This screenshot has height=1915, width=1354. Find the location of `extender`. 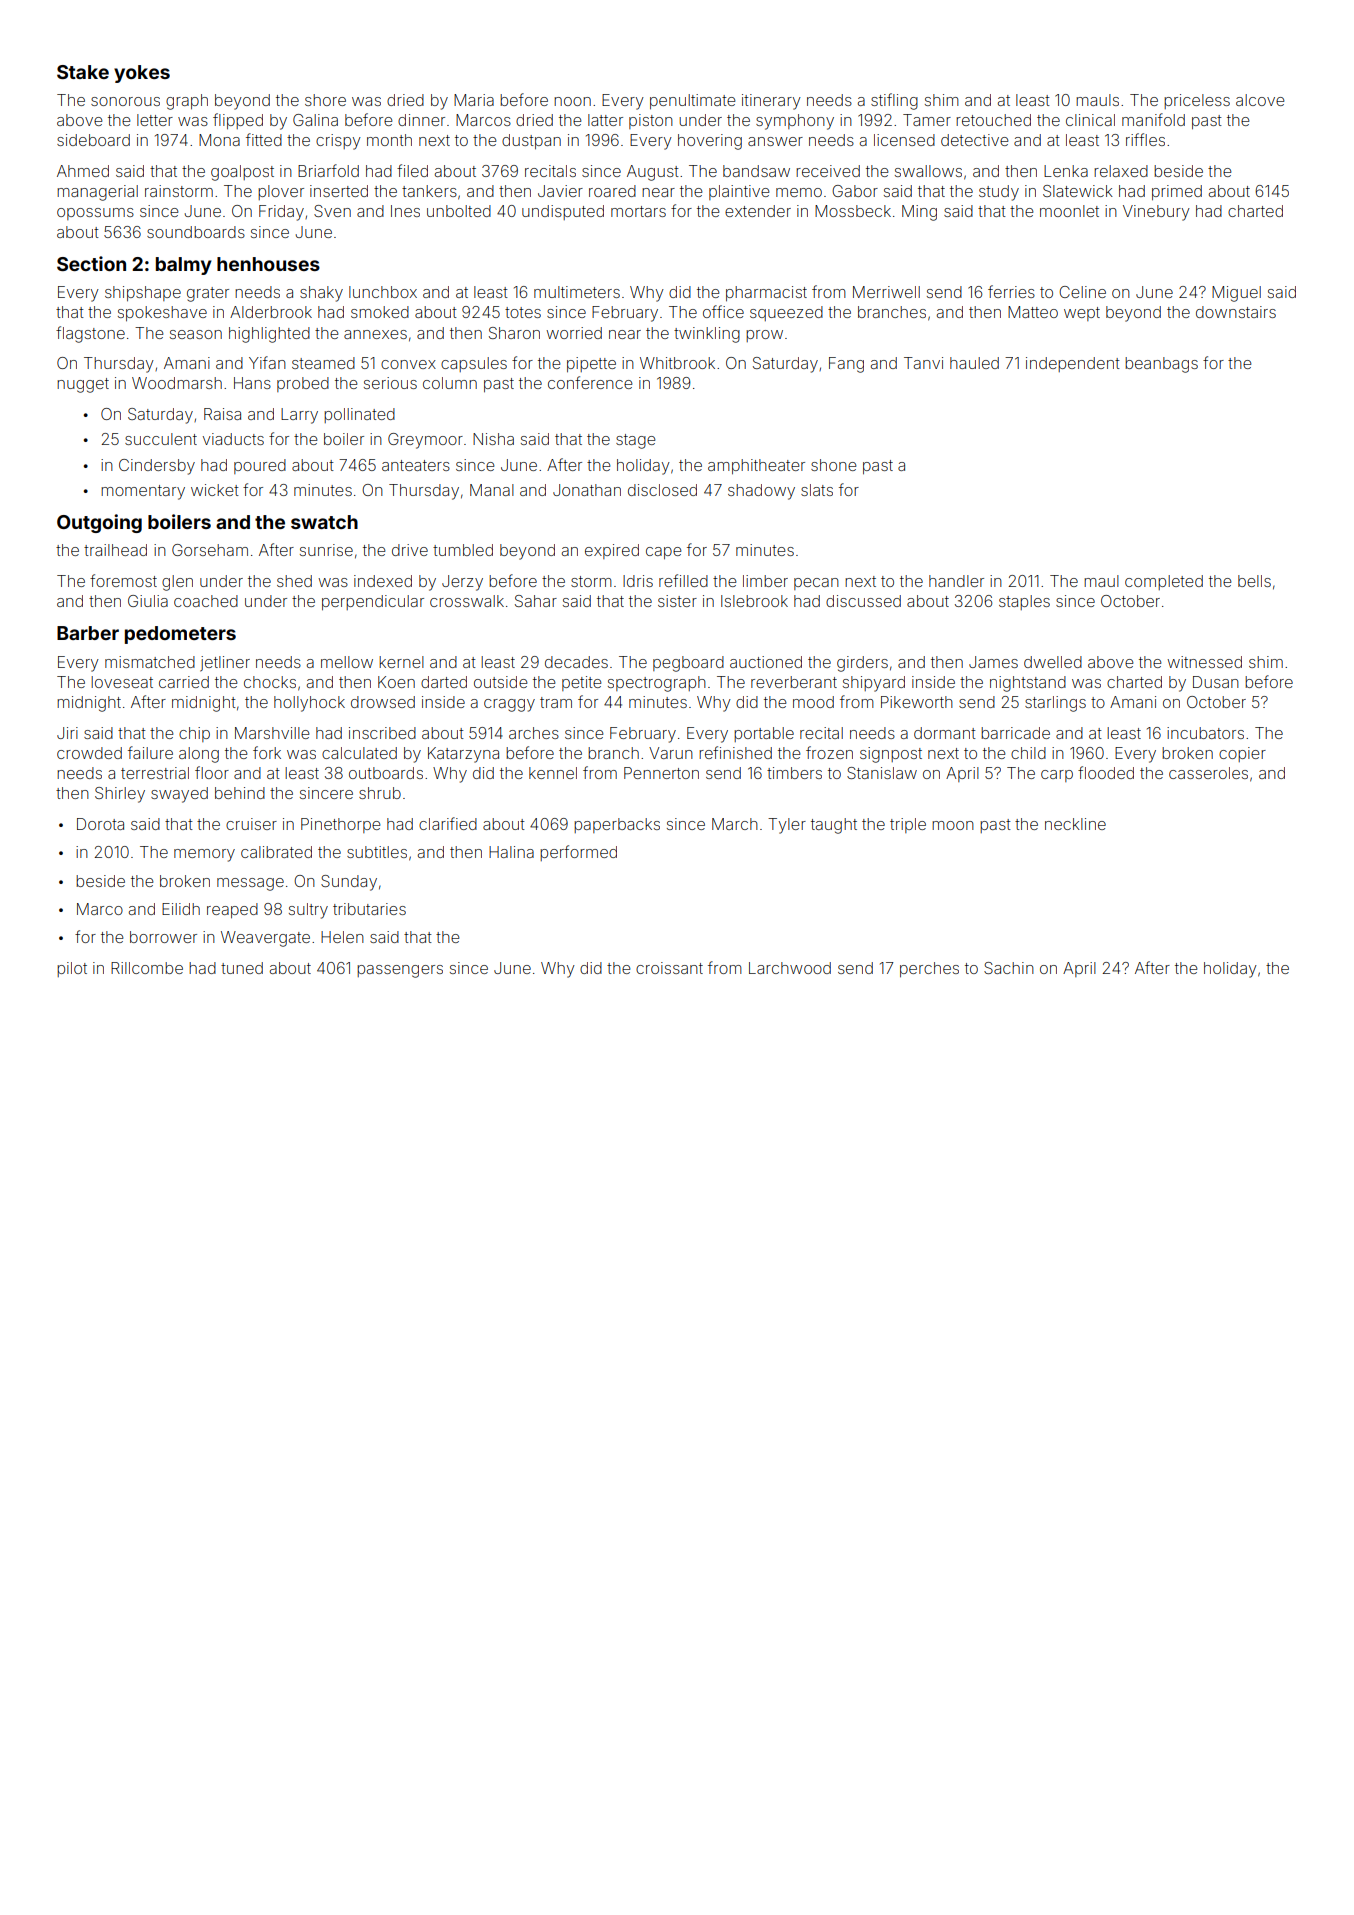

extender is located at coordinates (758, 211).
